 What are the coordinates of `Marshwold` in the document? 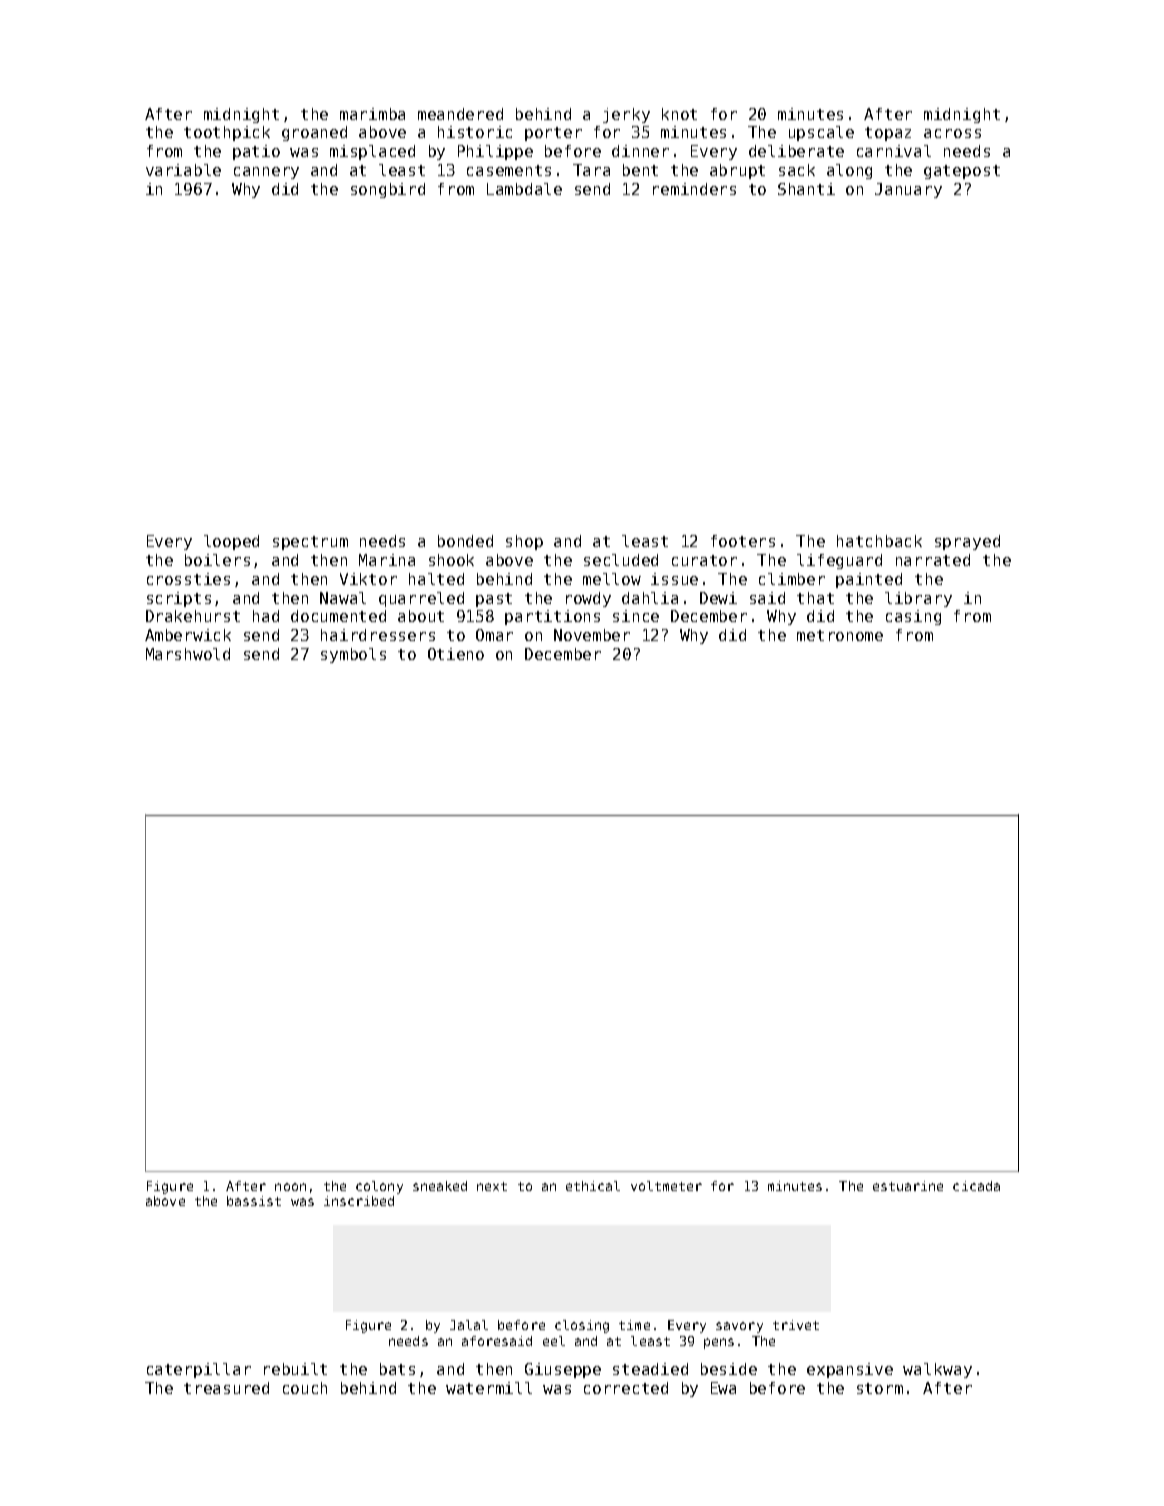 It's located at (188, 654).
